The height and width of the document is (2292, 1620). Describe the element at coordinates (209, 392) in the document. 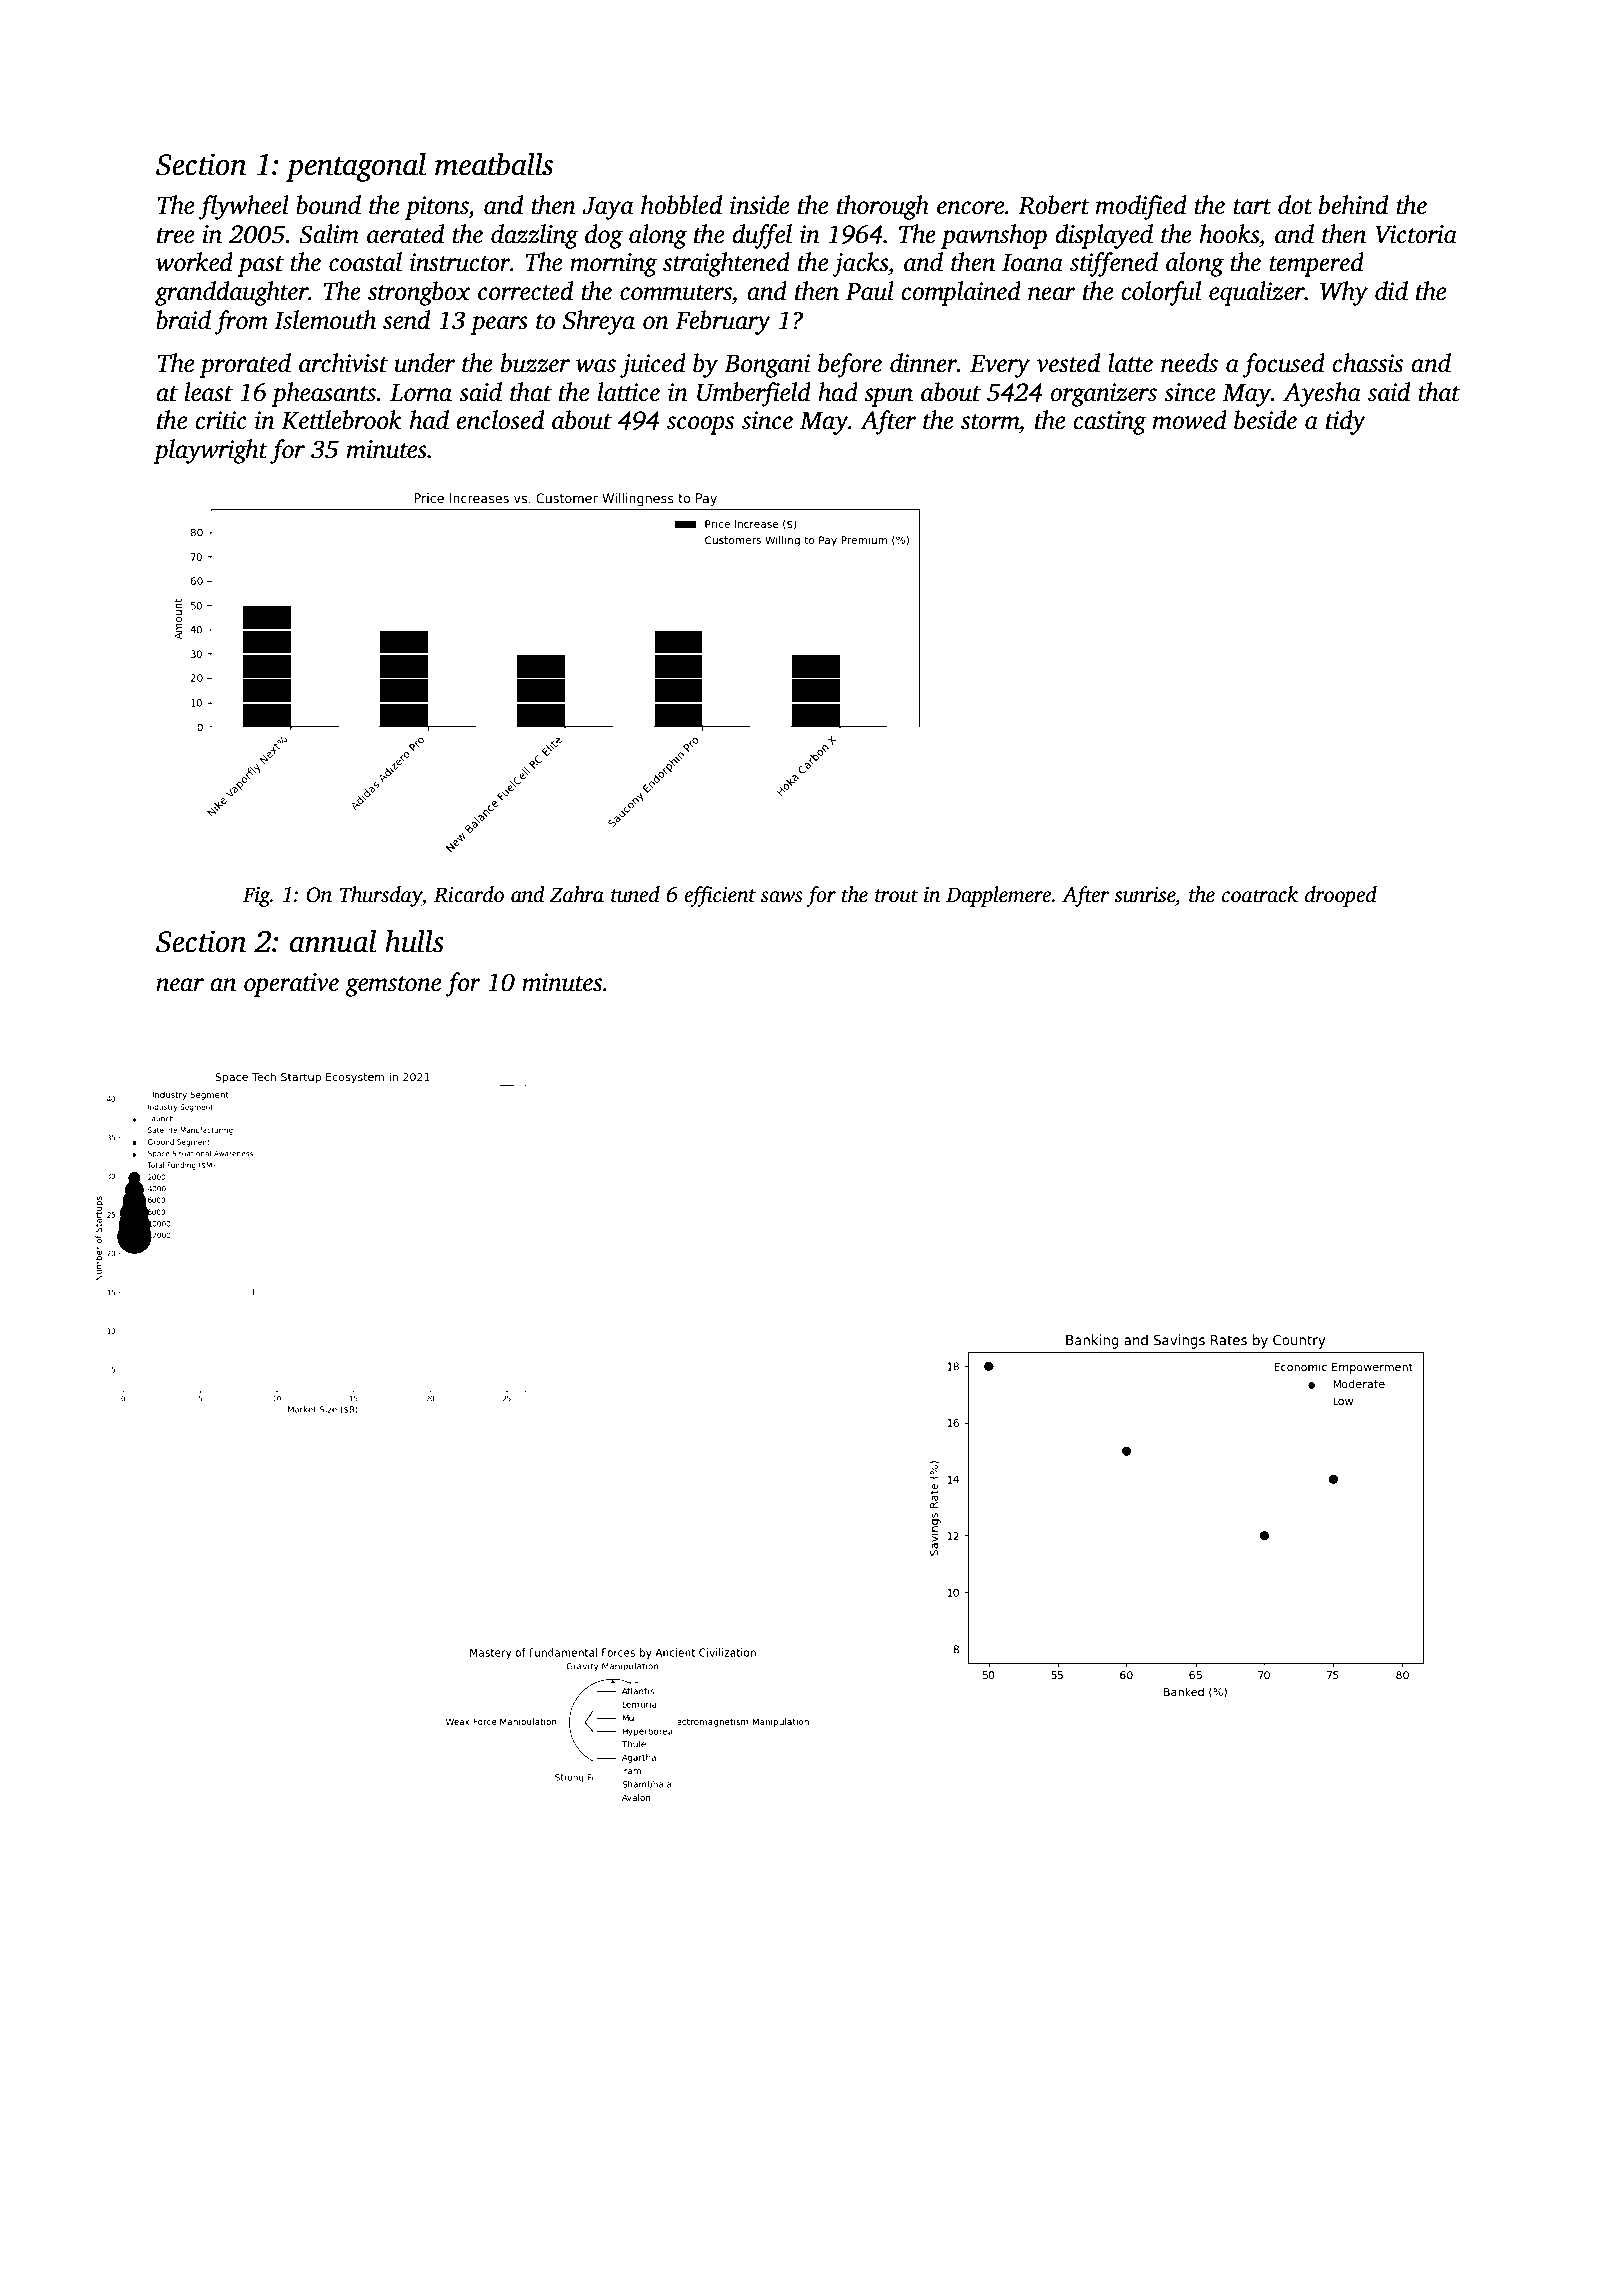

I see `least` at that location.
